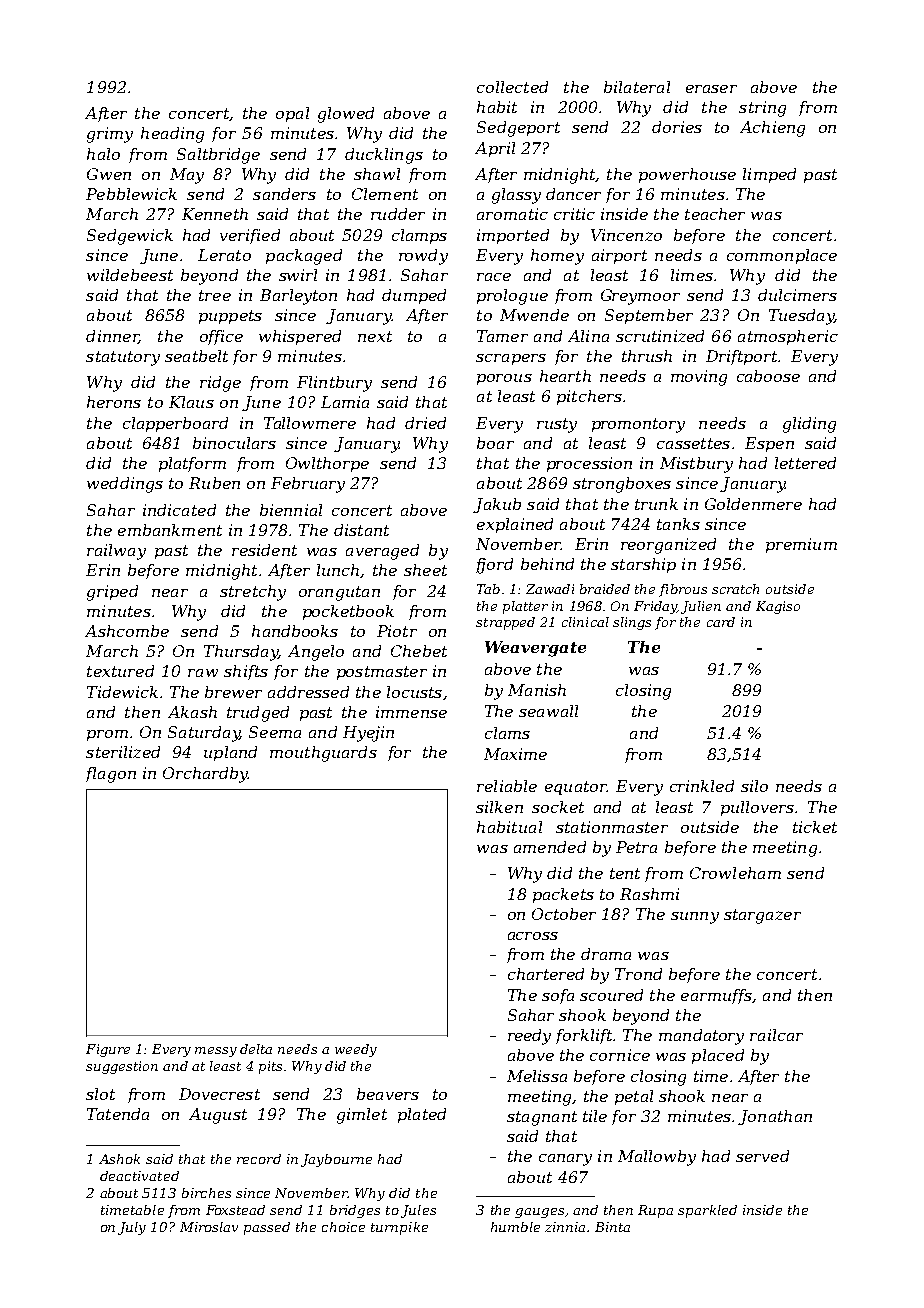 The height and width of the document is (1308, 924). I want to click on Kenneth, so click(215, 214).
